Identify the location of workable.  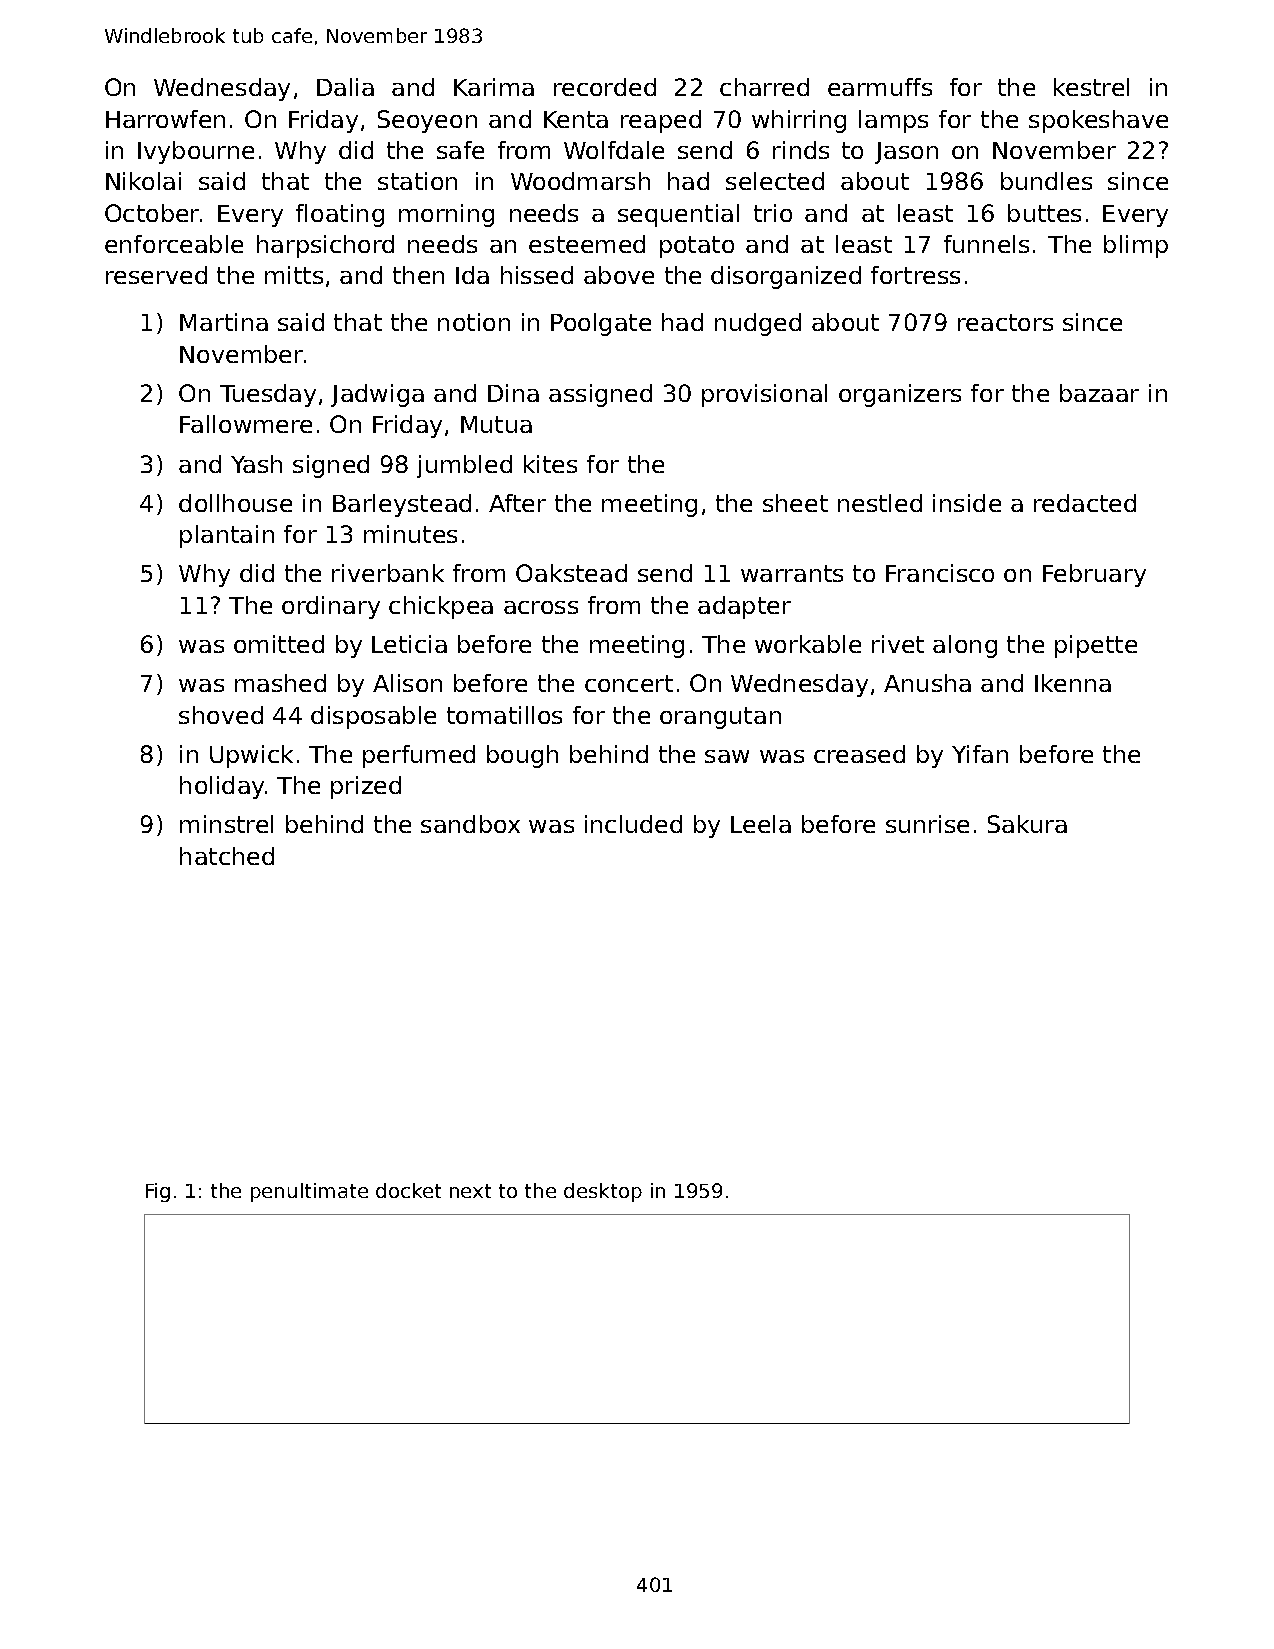
(808, 644).
